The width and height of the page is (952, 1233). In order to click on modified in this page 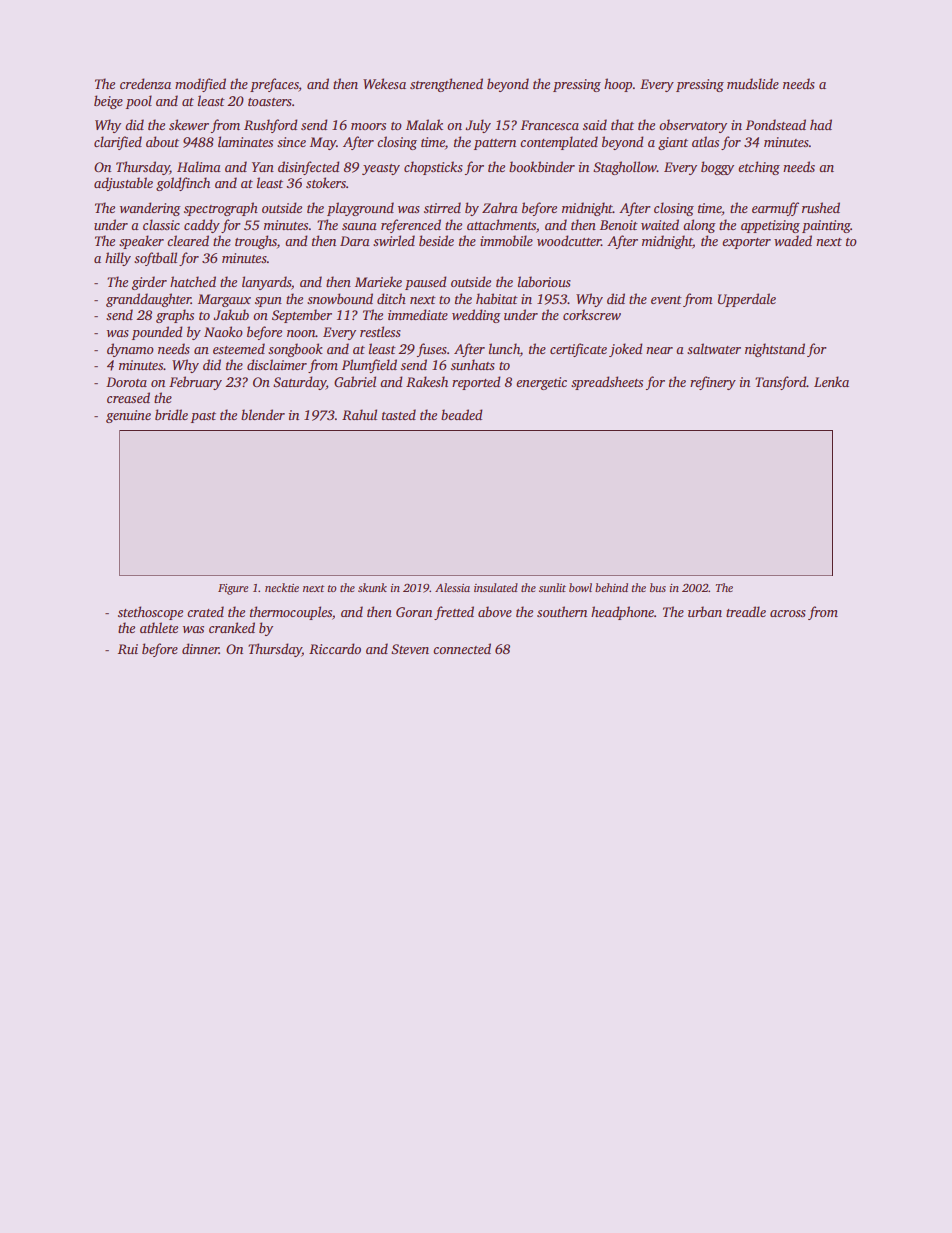, I will do `click(200, 85)`.
